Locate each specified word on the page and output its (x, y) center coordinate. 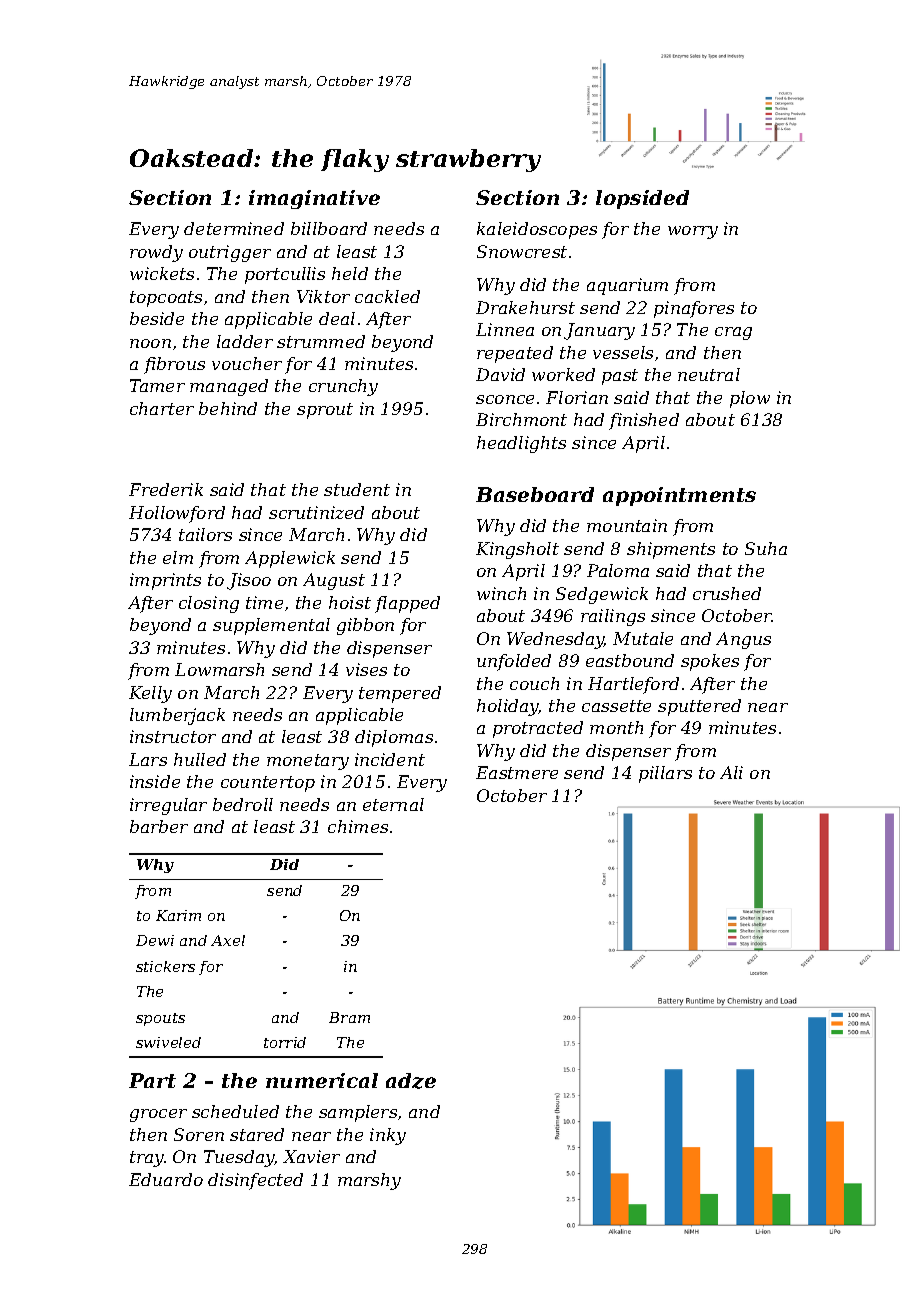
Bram (349, 1017)
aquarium (627, 286)
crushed (727, 593)
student (357, 489)
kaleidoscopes (537, 230)
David (500, 374)
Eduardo (166, 1179)
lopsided (642, 199)
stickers (165, 966)
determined (234, 228)
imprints (165, 581)
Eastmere (517, 772)
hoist (350, 602)
